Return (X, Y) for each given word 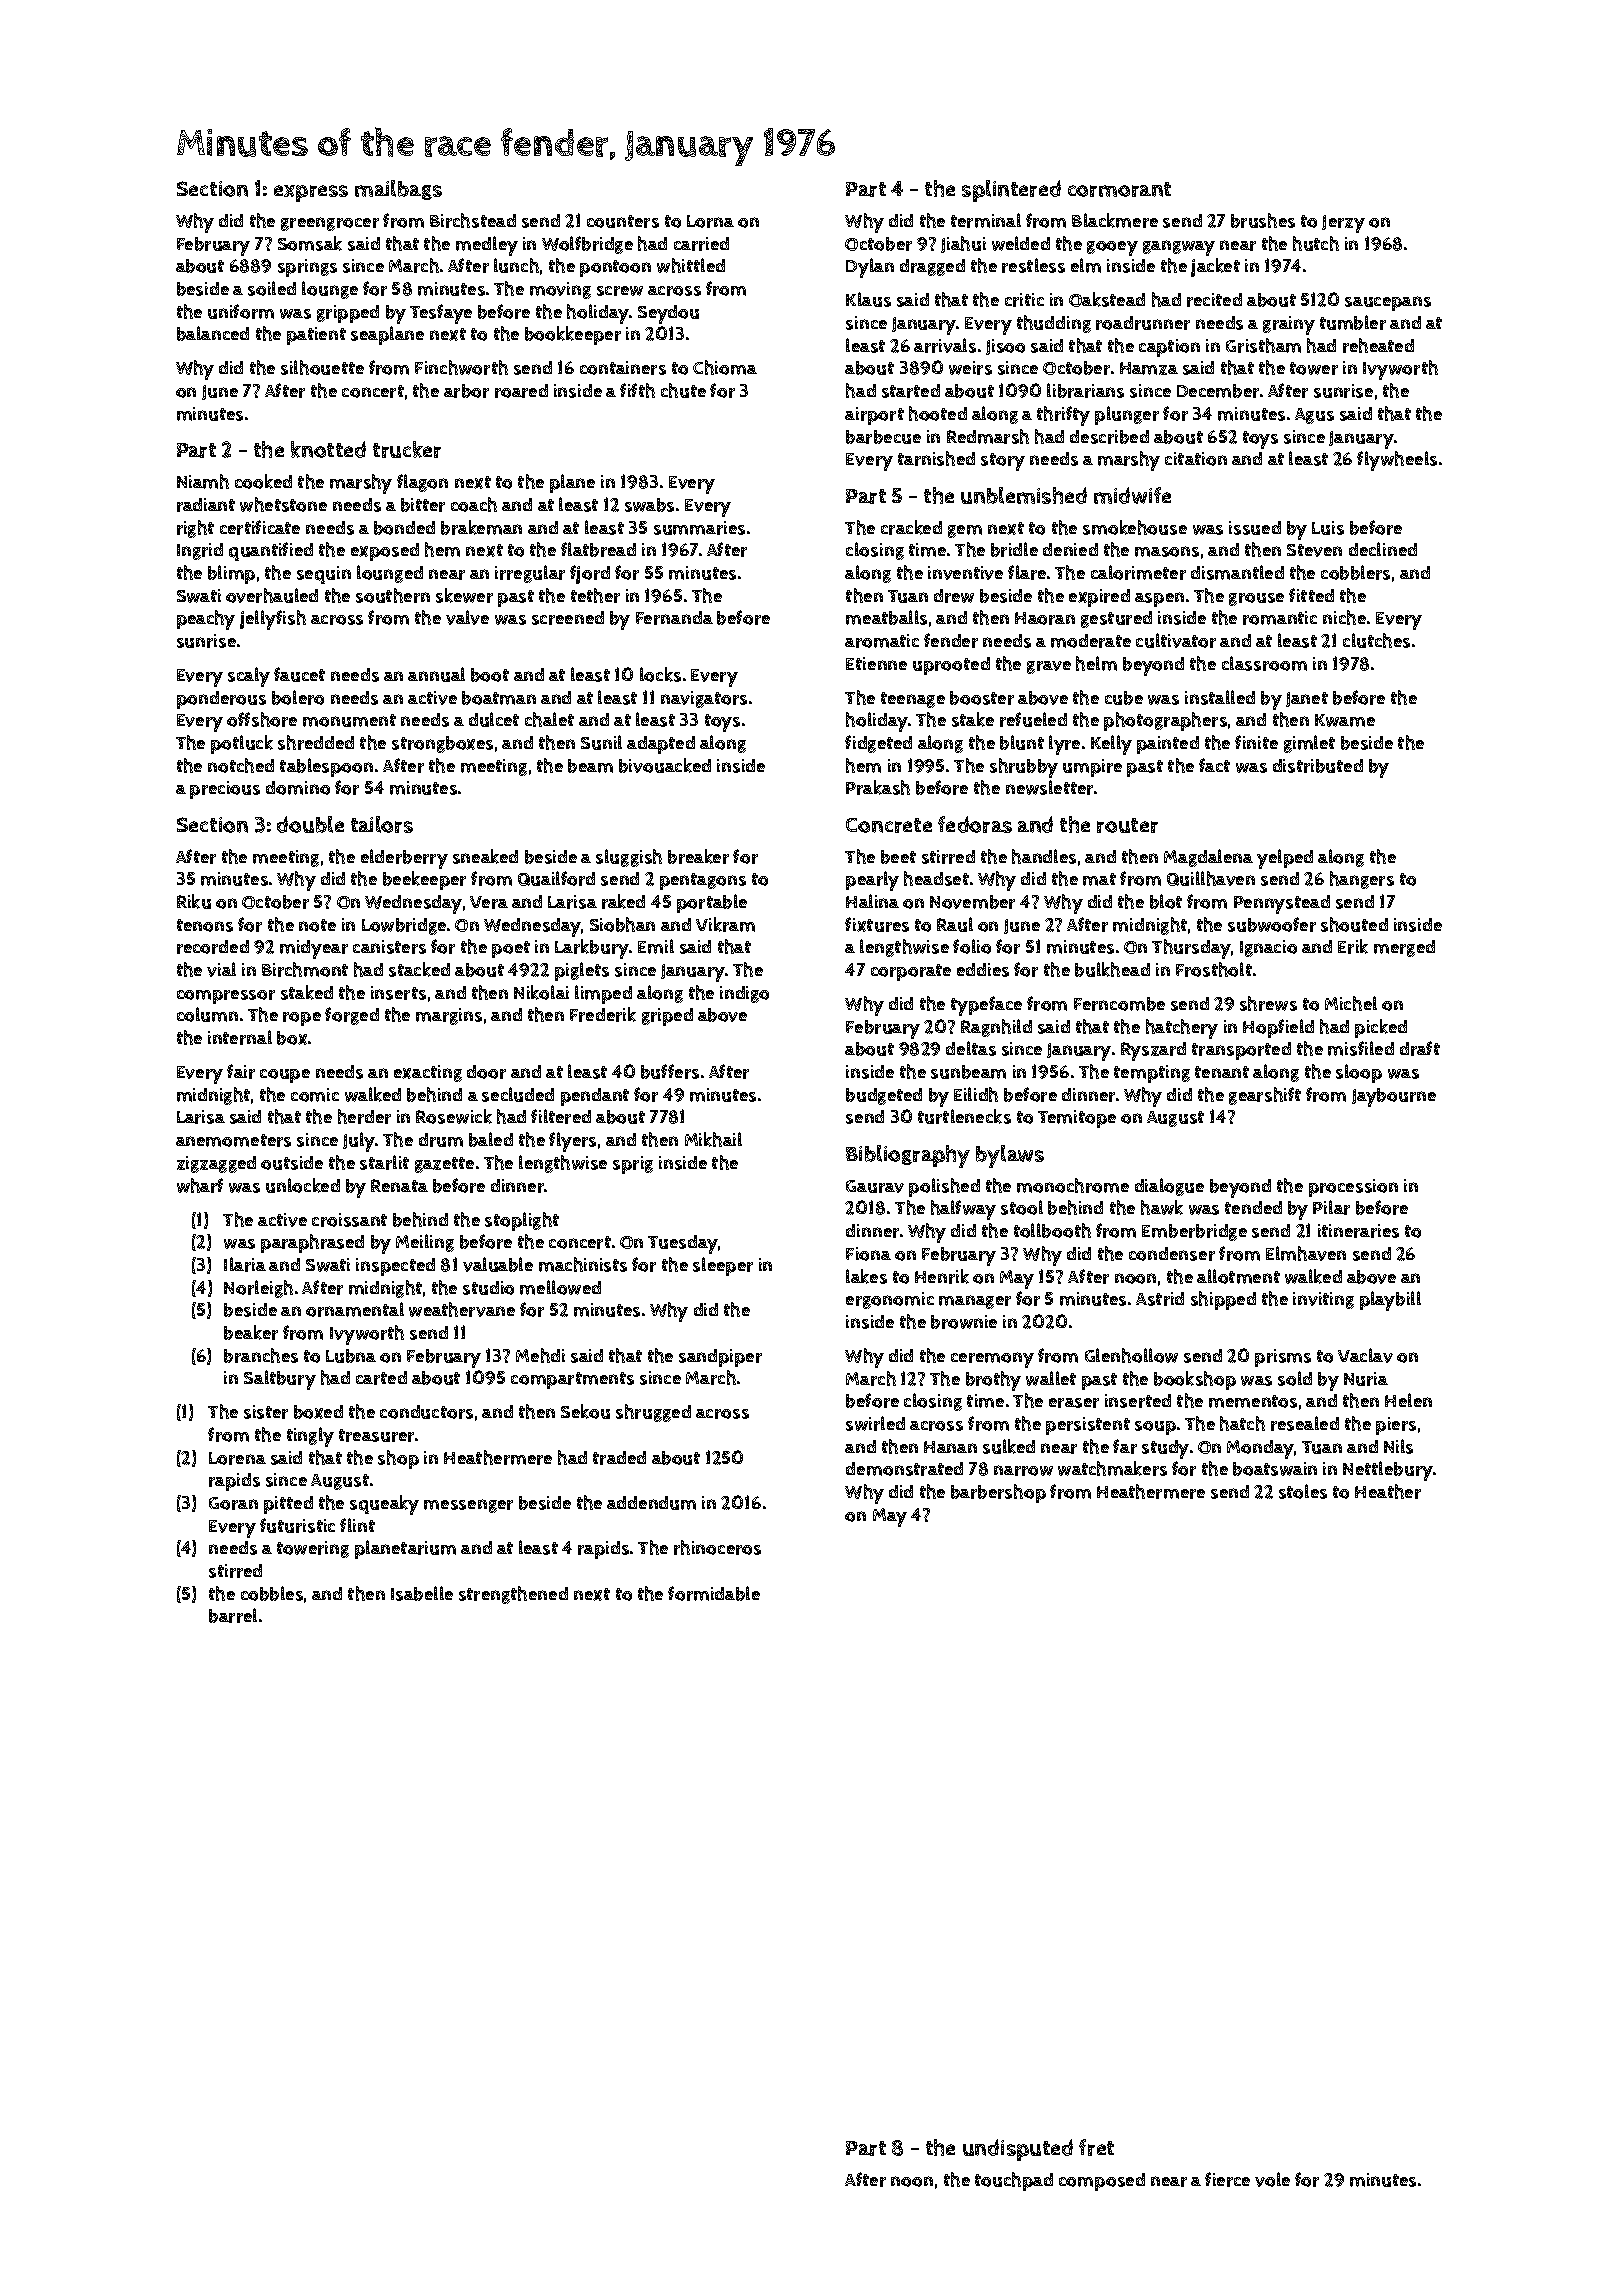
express (311, 193)
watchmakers (1112, 1468)
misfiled (1361, 1048)
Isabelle (422, 1593)
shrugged (653, 1413)
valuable (498, 1264)
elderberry (404, 859)
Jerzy (1343, 224)
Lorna (710, 221)
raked (623, 901)
